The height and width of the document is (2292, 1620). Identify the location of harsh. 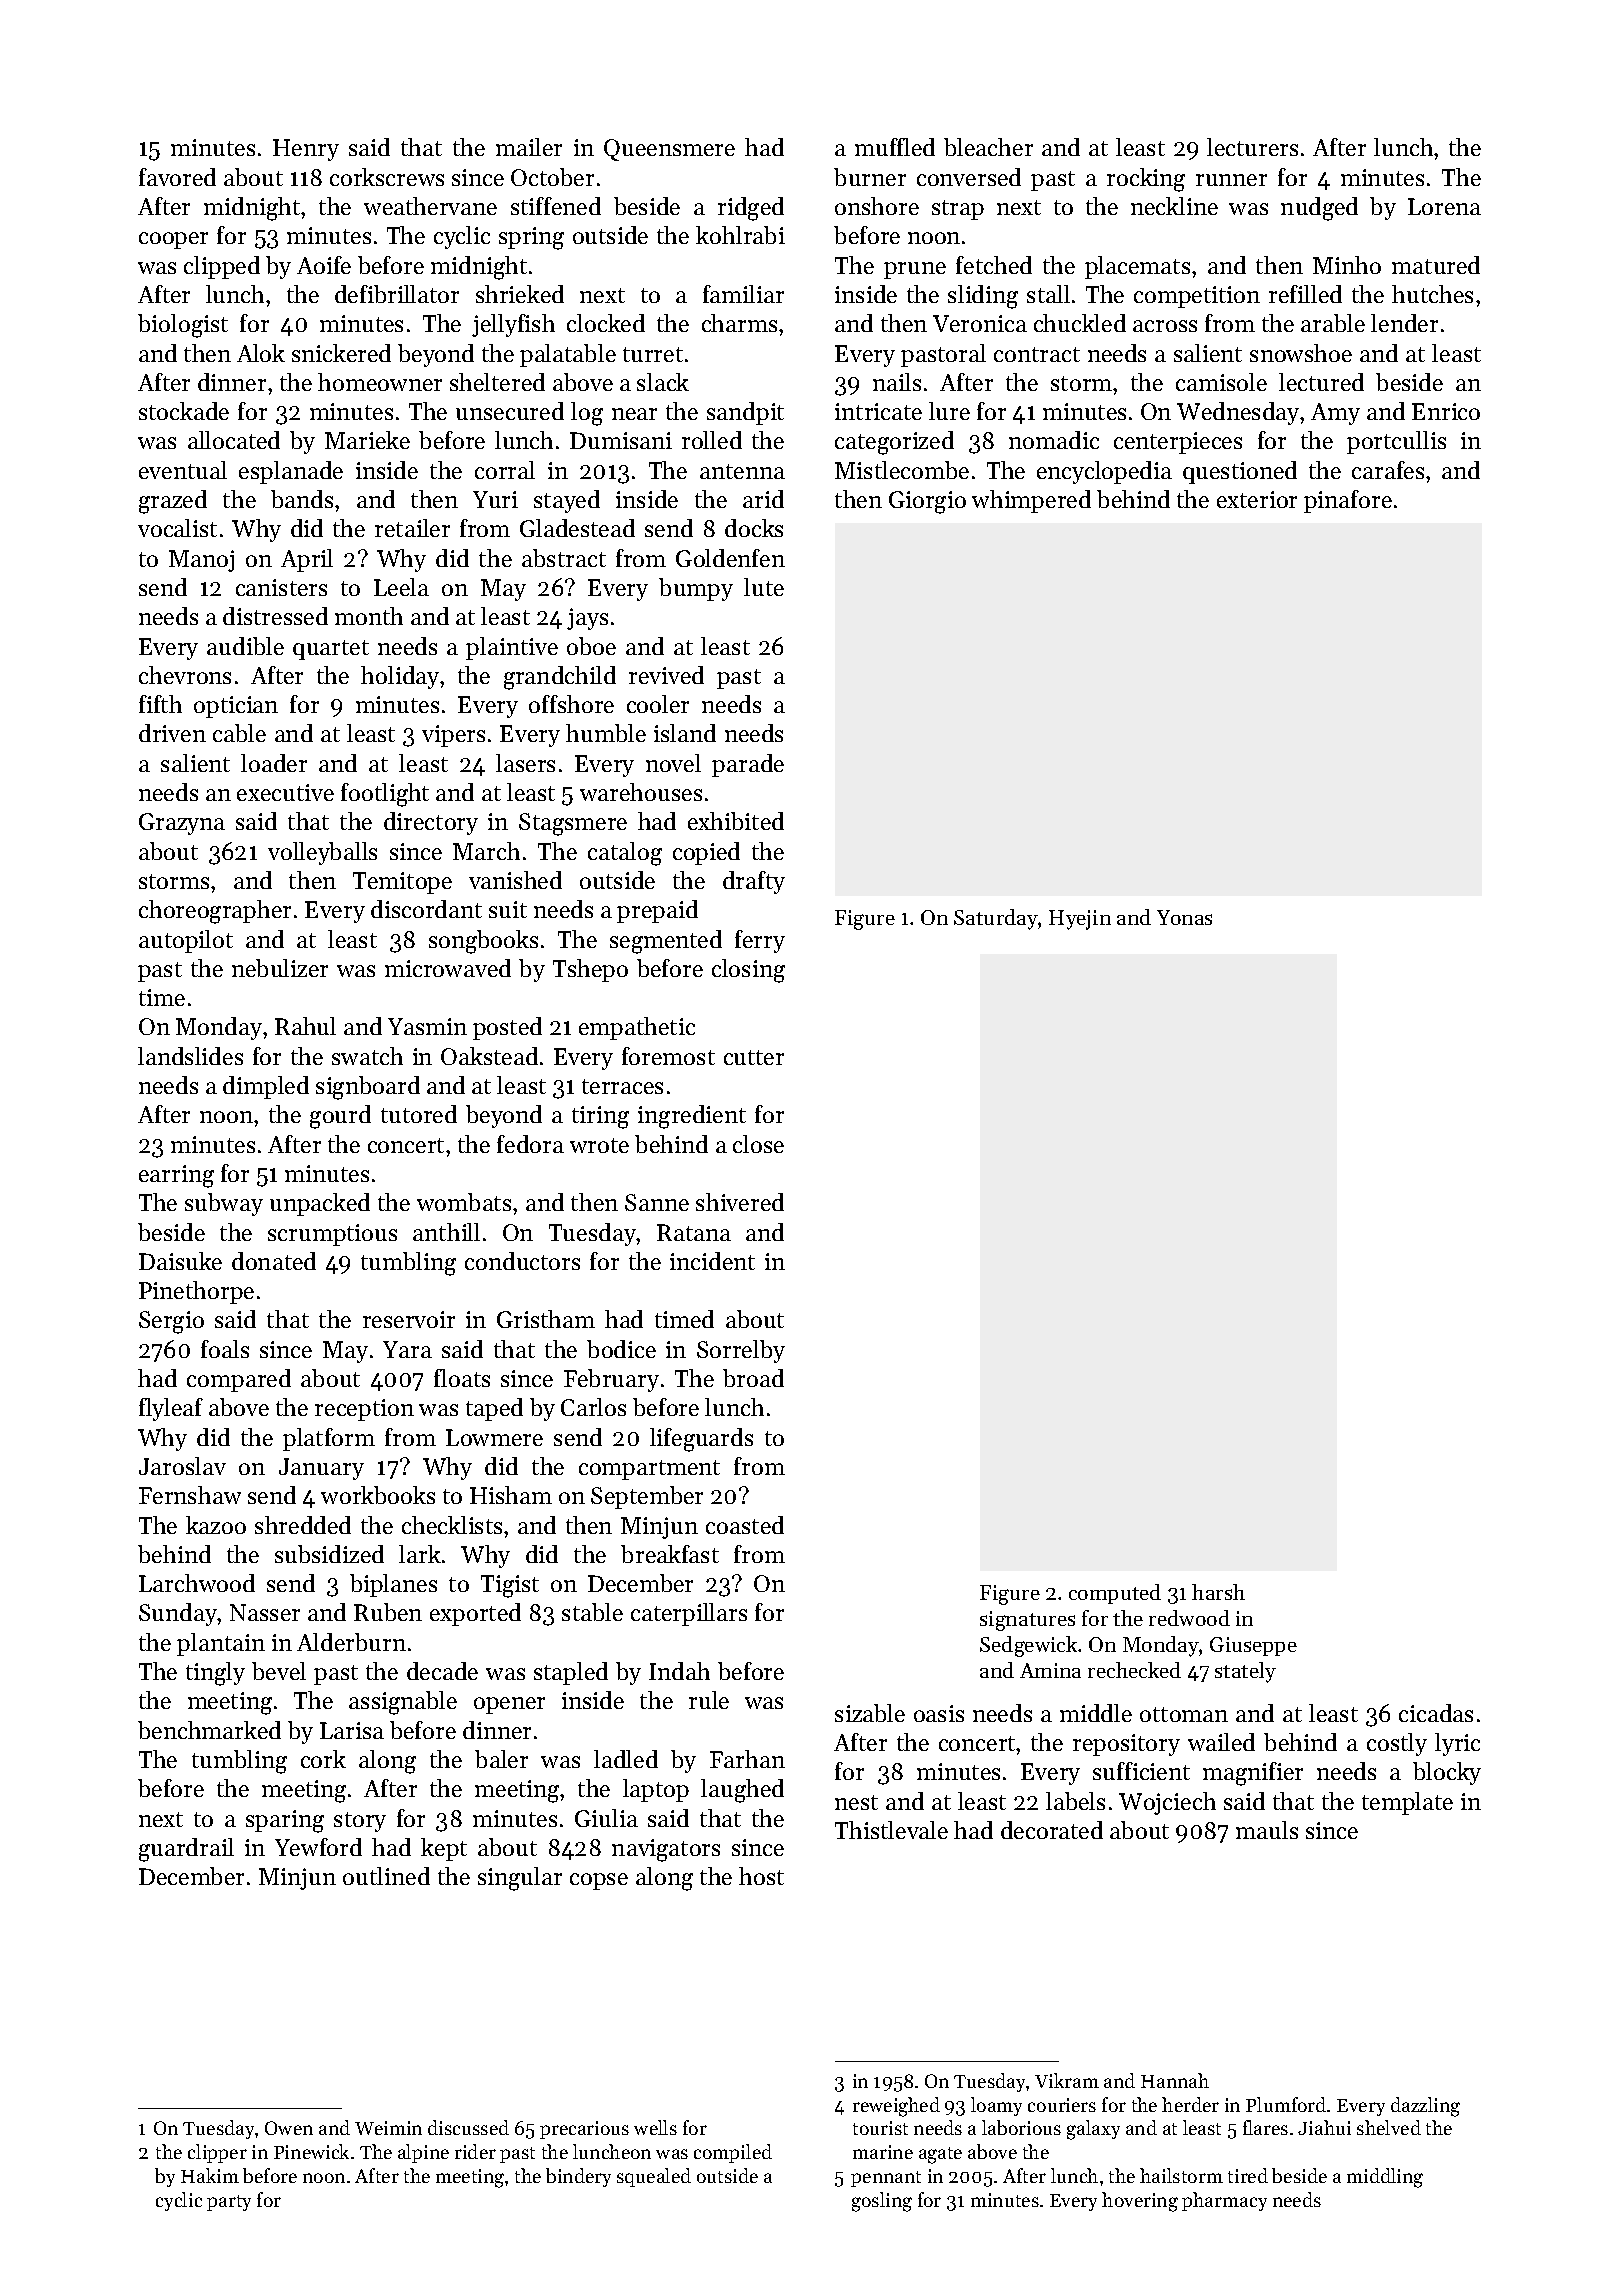
(1218, 1592).
